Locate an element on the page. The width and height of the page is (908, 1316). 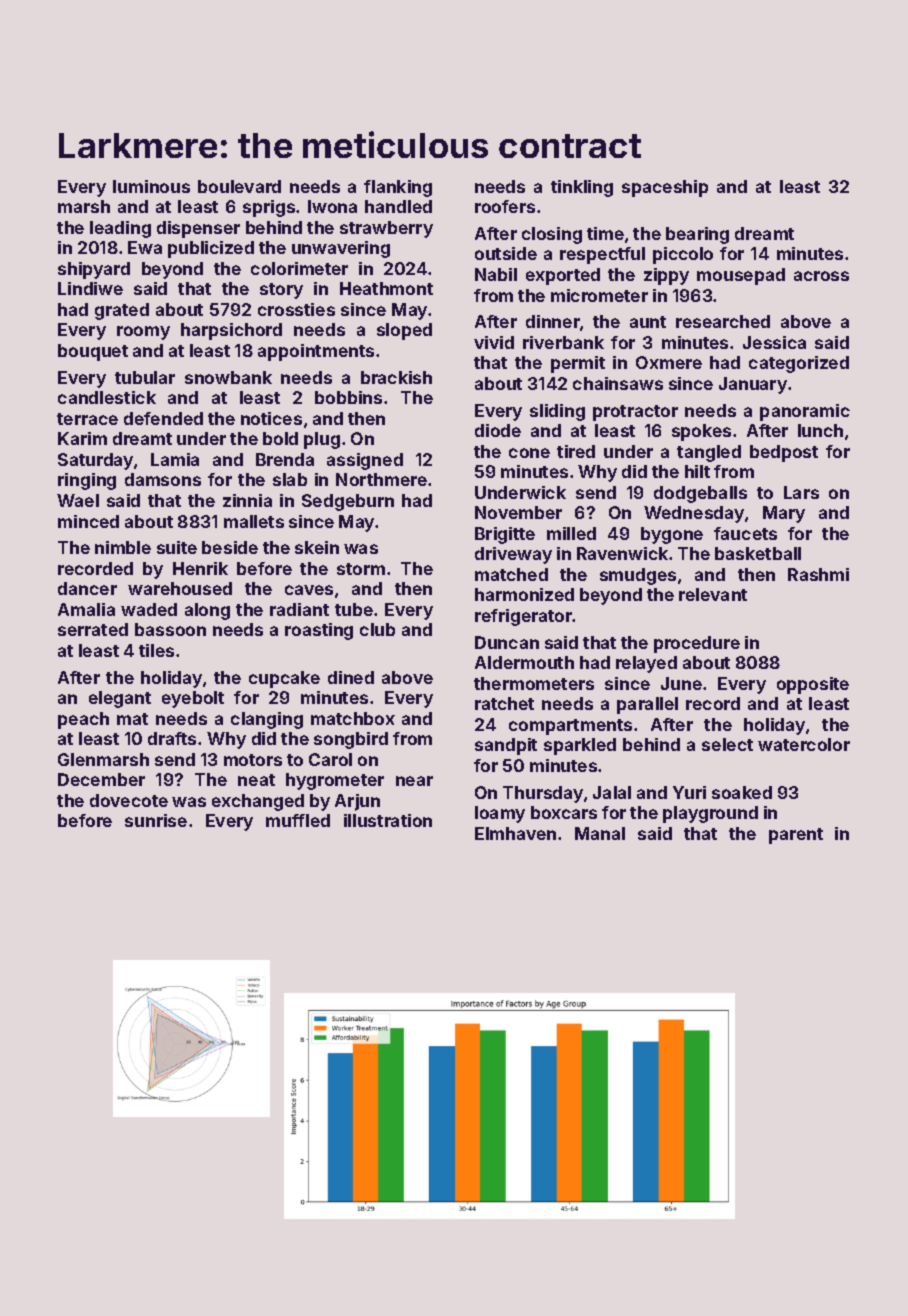
damsons is located at coordinates (163, 479).
